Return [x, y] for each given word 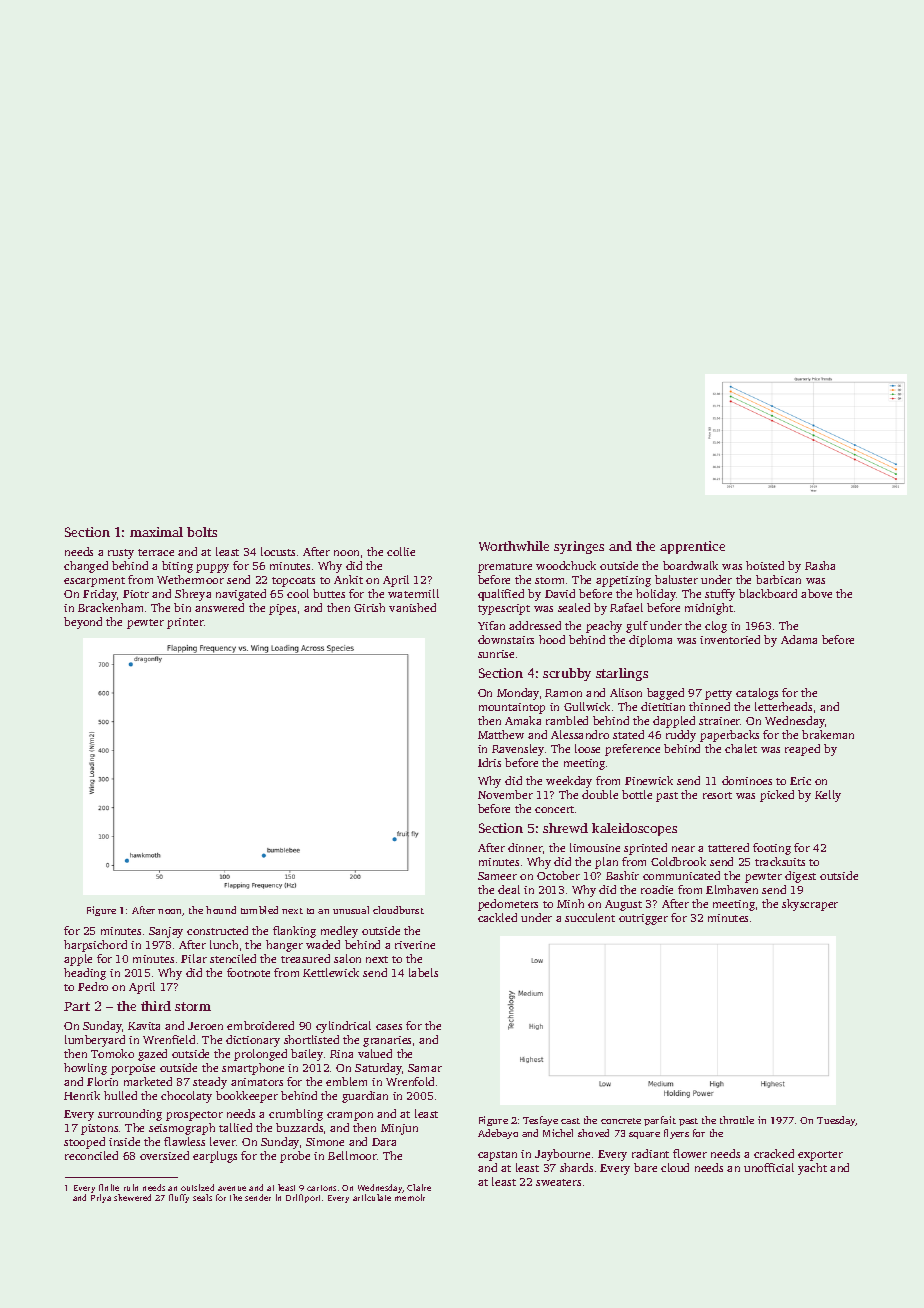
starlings [622, 674]
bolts [202, 532]
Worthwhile [514, 546]
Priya [101, 1198]
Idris [489, 762]
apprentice [692, 547]
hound [221, 910]
